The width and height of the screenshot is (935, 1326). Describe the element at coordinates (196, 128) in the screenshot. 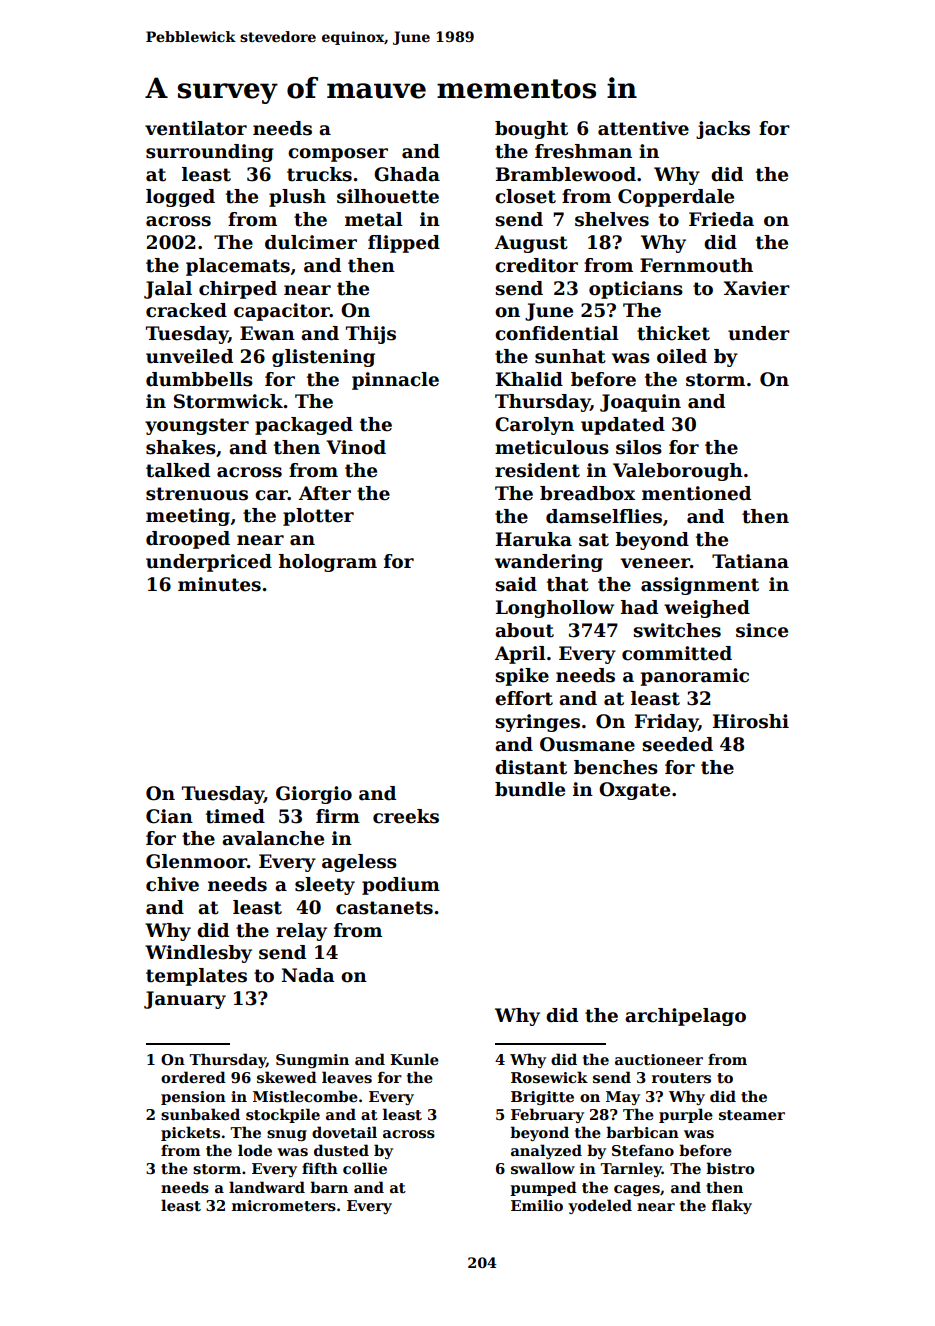

I see `ventilator` at that location.
